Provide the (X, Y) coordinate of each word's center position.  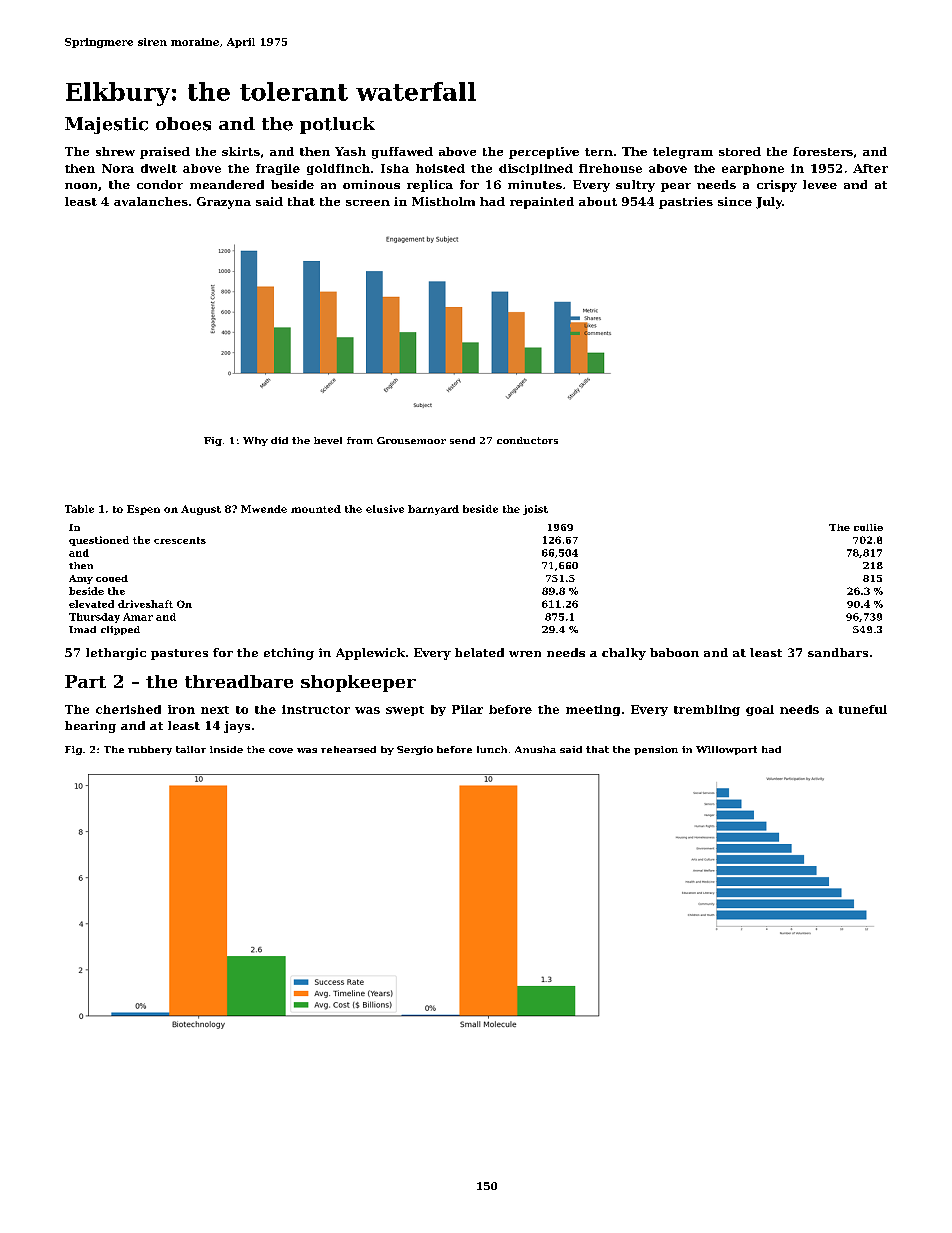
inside (226, 749)
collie (868, 527)
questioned (99, 541)
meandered (227, 184)
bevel (328, 440)
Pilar (467, 709)
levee (820, 184)
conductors (527, 440)
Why (255, 441)
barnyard (433, 510)
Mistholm (443, 201)
